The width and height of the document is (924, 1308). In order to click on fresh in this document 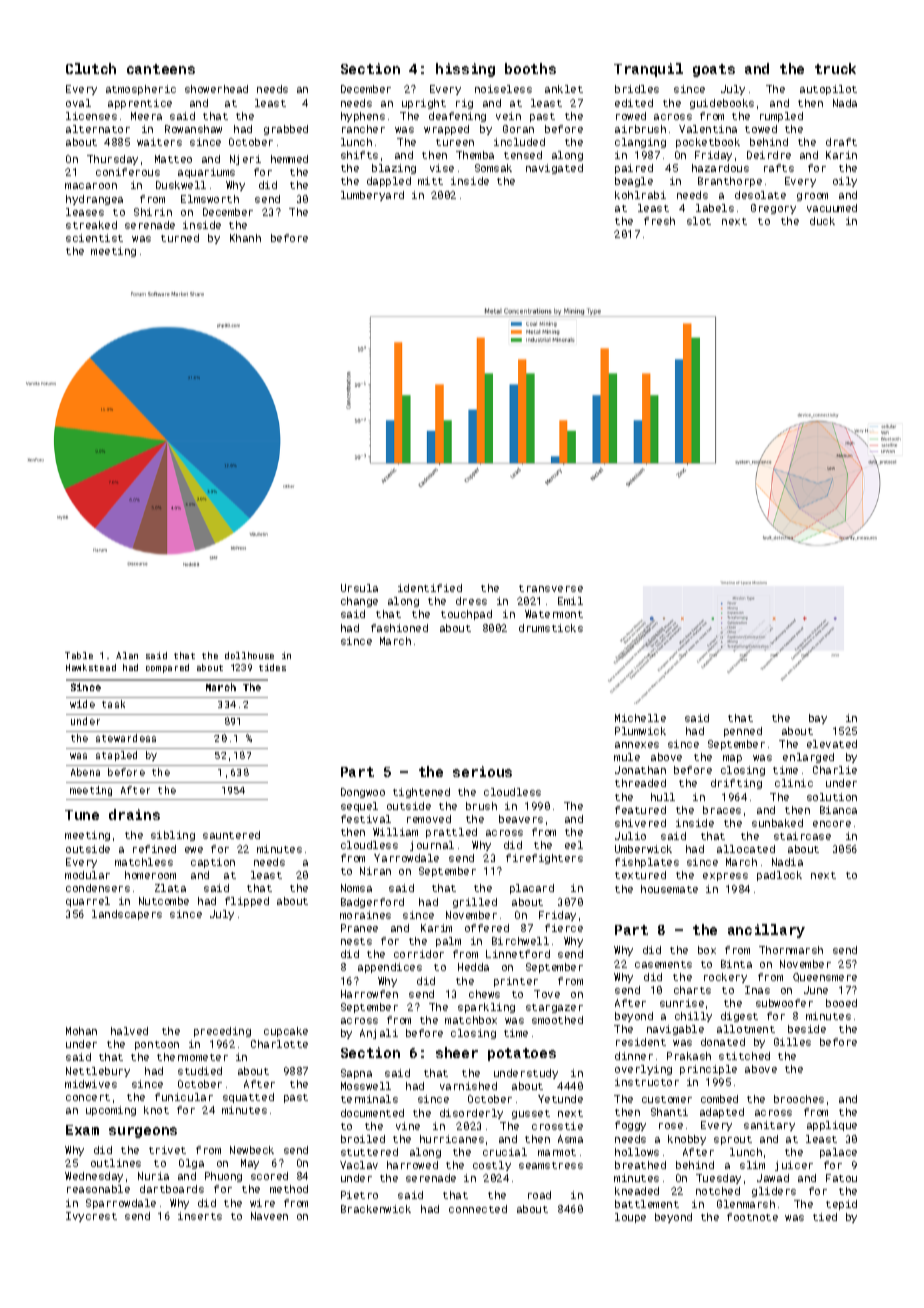, I will do `click(659, 221)`.
